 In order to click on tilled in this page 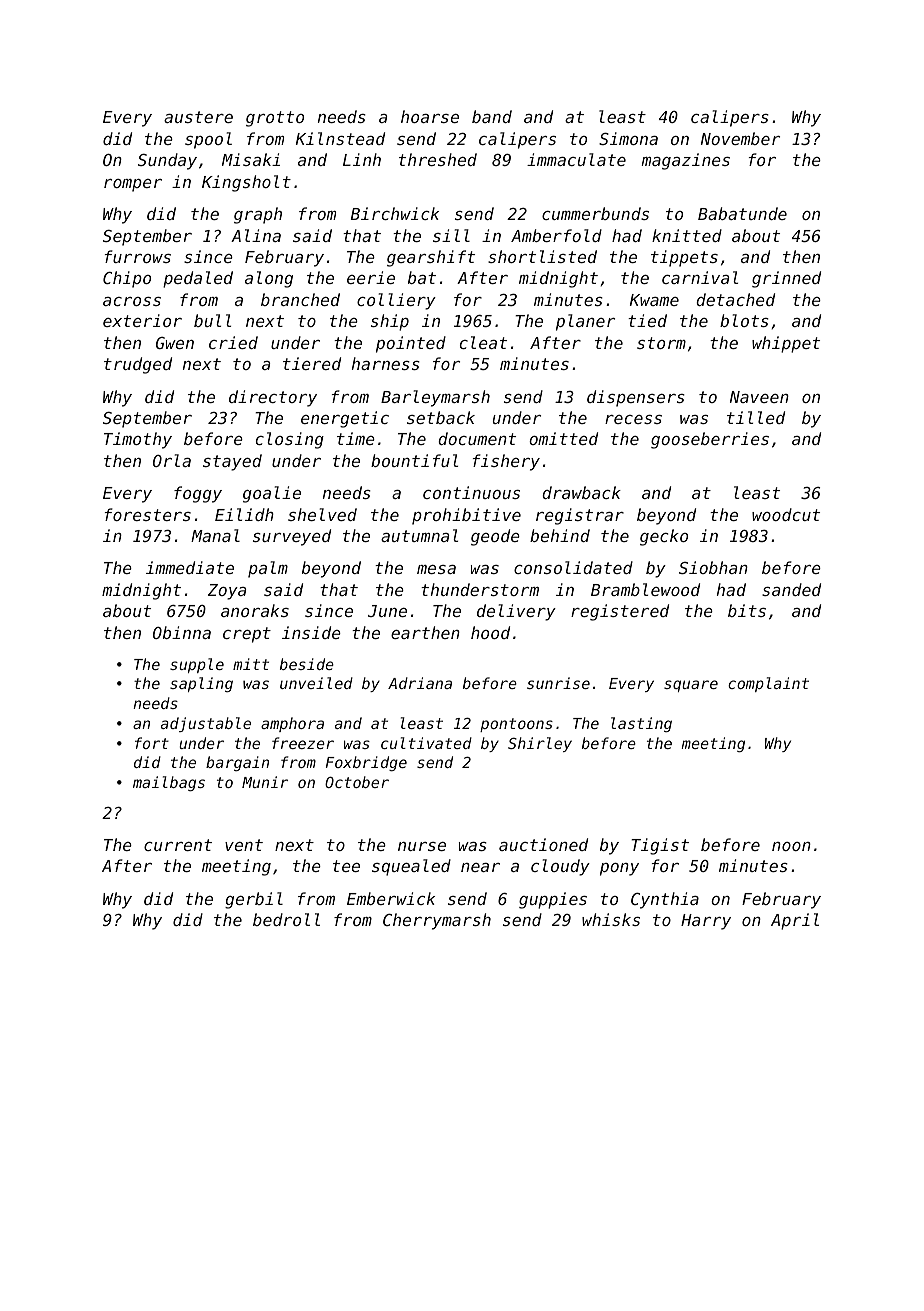, I will do `click(756, 417)`.
